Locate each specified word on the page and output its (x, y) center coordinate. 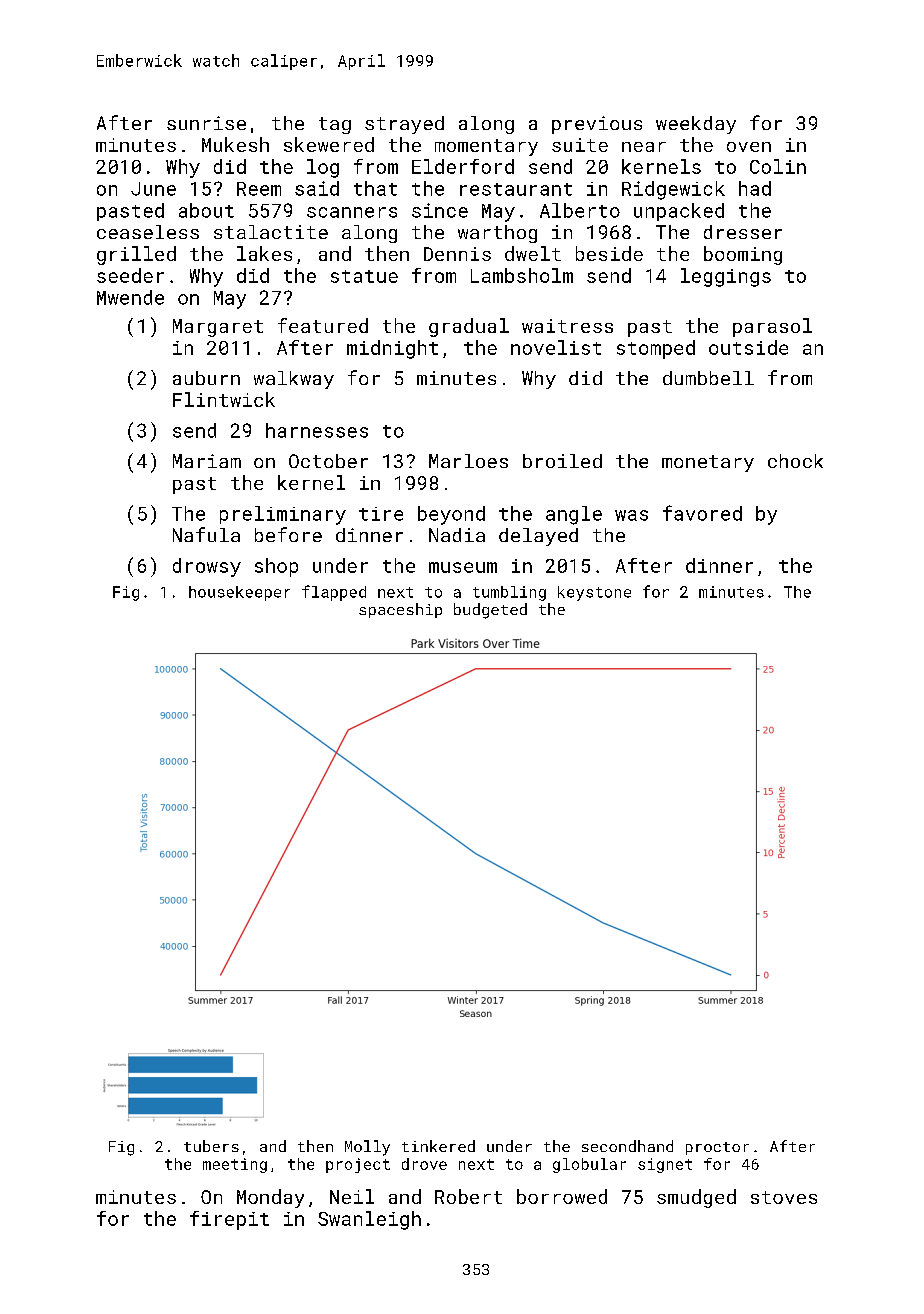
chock (795, 461)
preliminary (283, 515)
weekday (696, 125)
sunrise (206, 123)
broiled (562, 461)
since (440, 210)
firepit (229, 1220)
